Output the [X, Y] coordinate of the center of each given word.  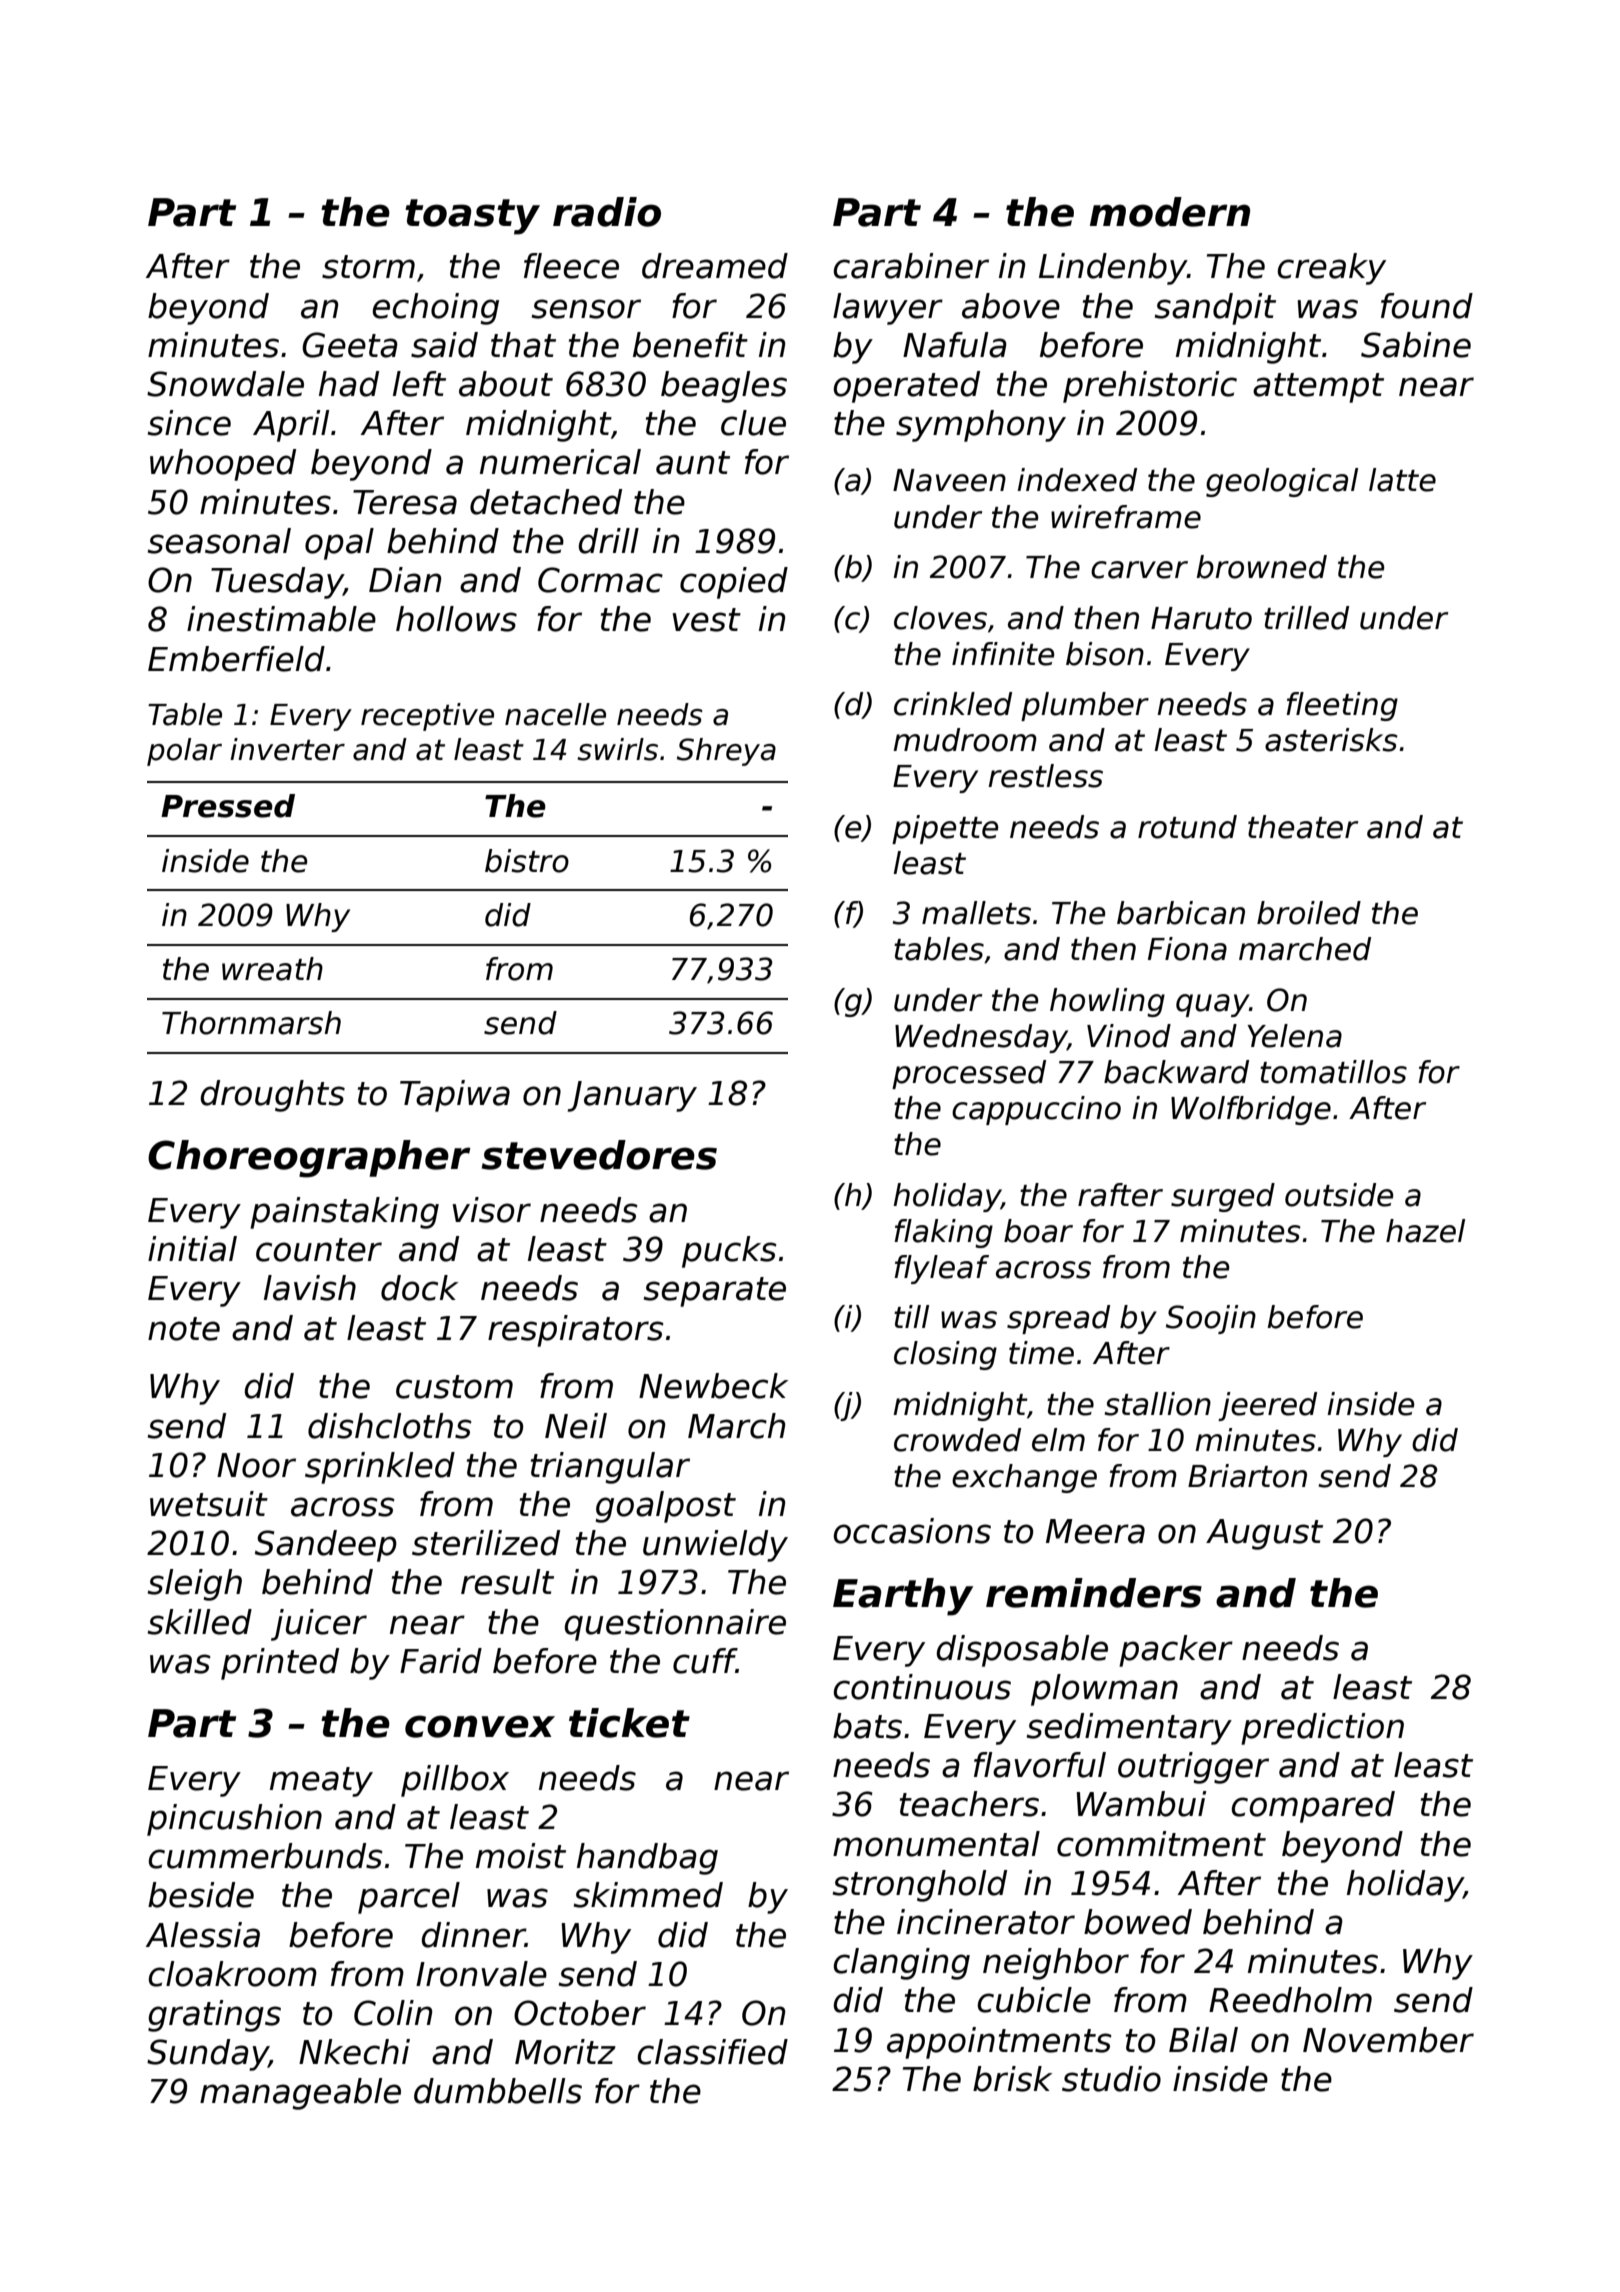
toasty [472, 217]
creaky [1331, 269]
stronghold [920, 1886]
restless [1045, 776]
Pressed [228, 806]
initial [192, 1249]
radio [607, 212]
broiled [1309, 913]
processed [969, 1074]
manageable [300, 2094]
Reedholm [1290, 2000]
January [632, 1096]
